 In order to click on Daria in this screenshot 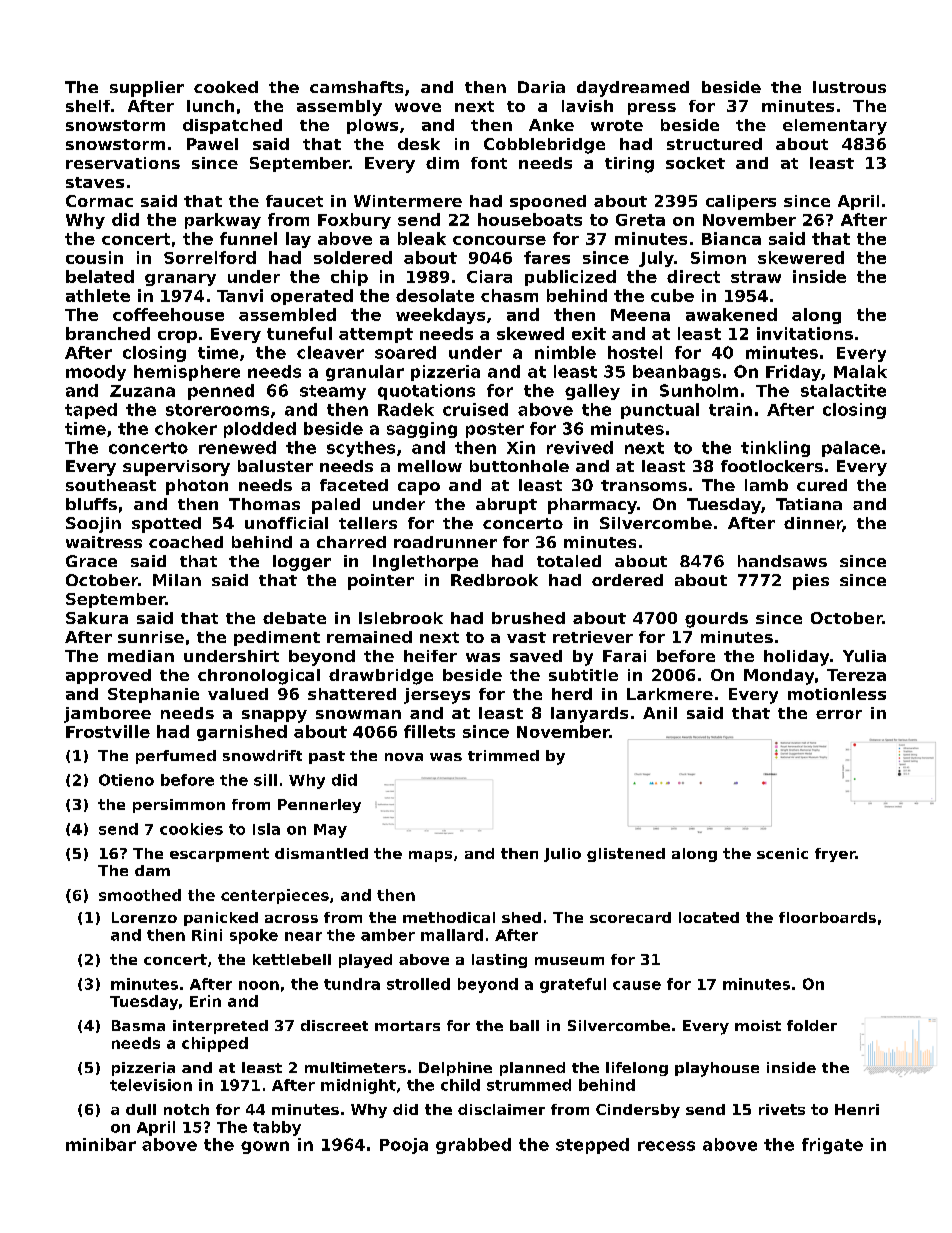, I will do `click(541, 87)`.
